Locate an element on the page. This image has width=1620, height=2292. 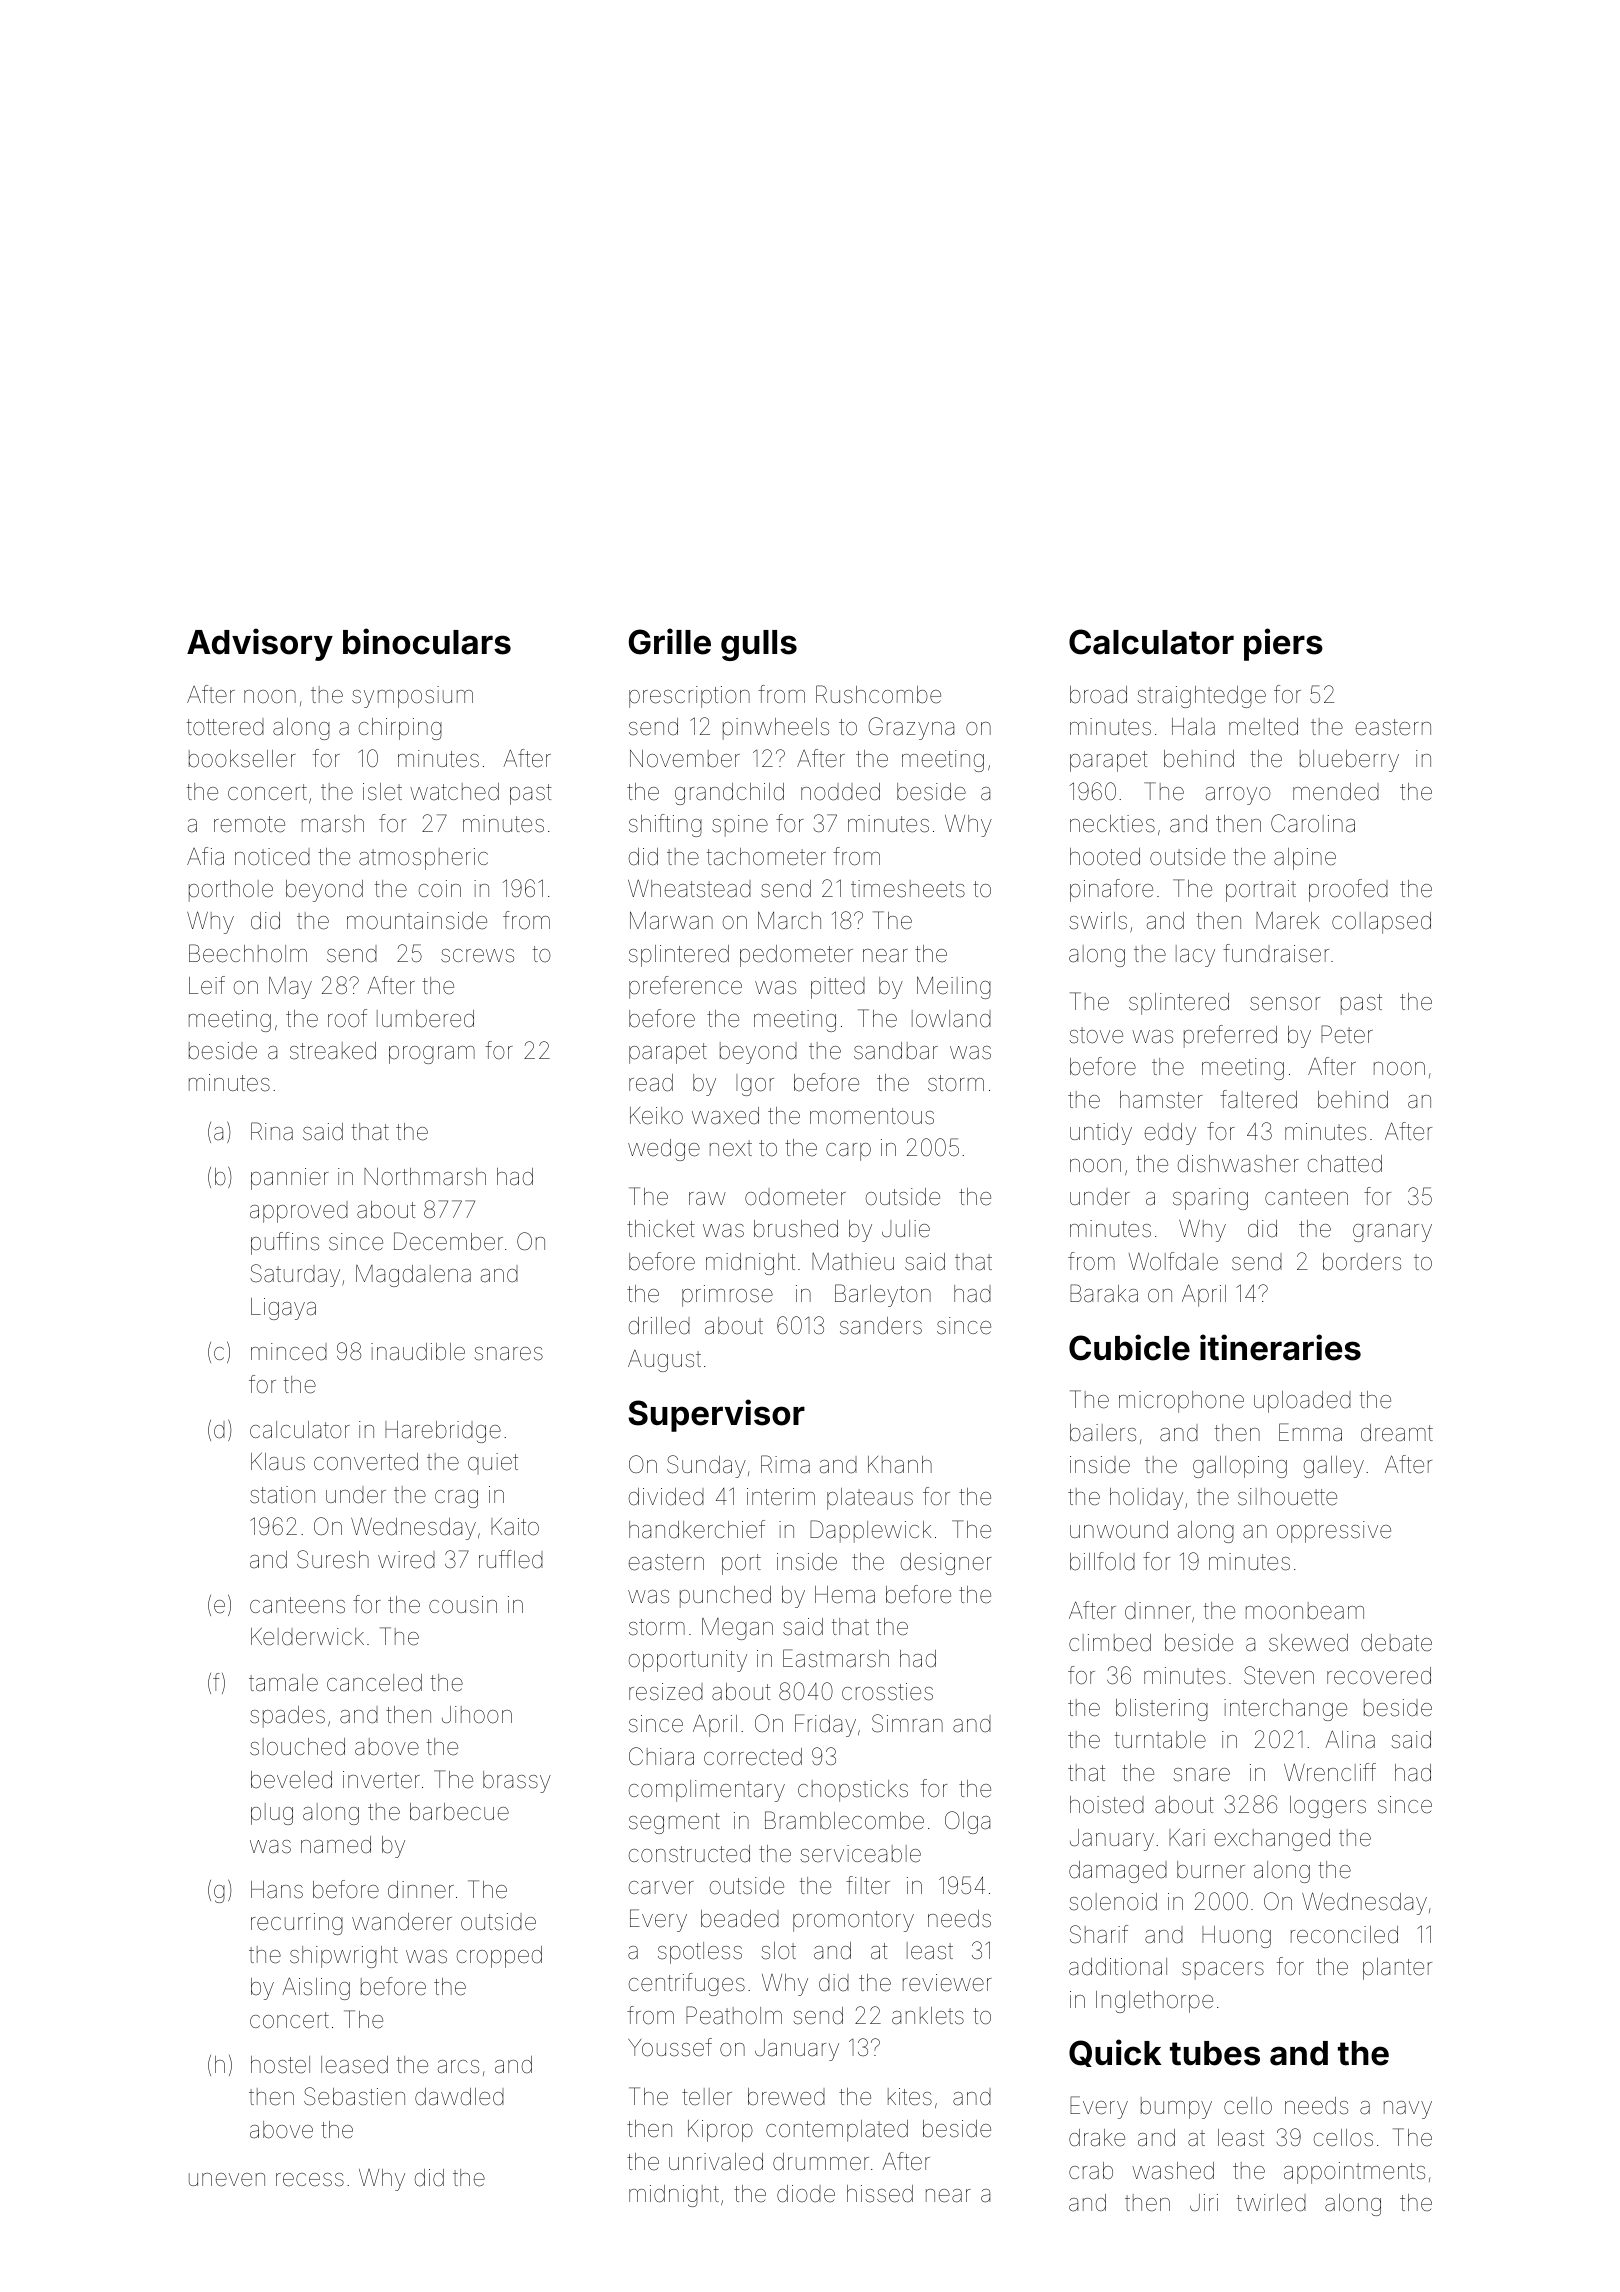
Friday is located at coordinates (825, 1725).
